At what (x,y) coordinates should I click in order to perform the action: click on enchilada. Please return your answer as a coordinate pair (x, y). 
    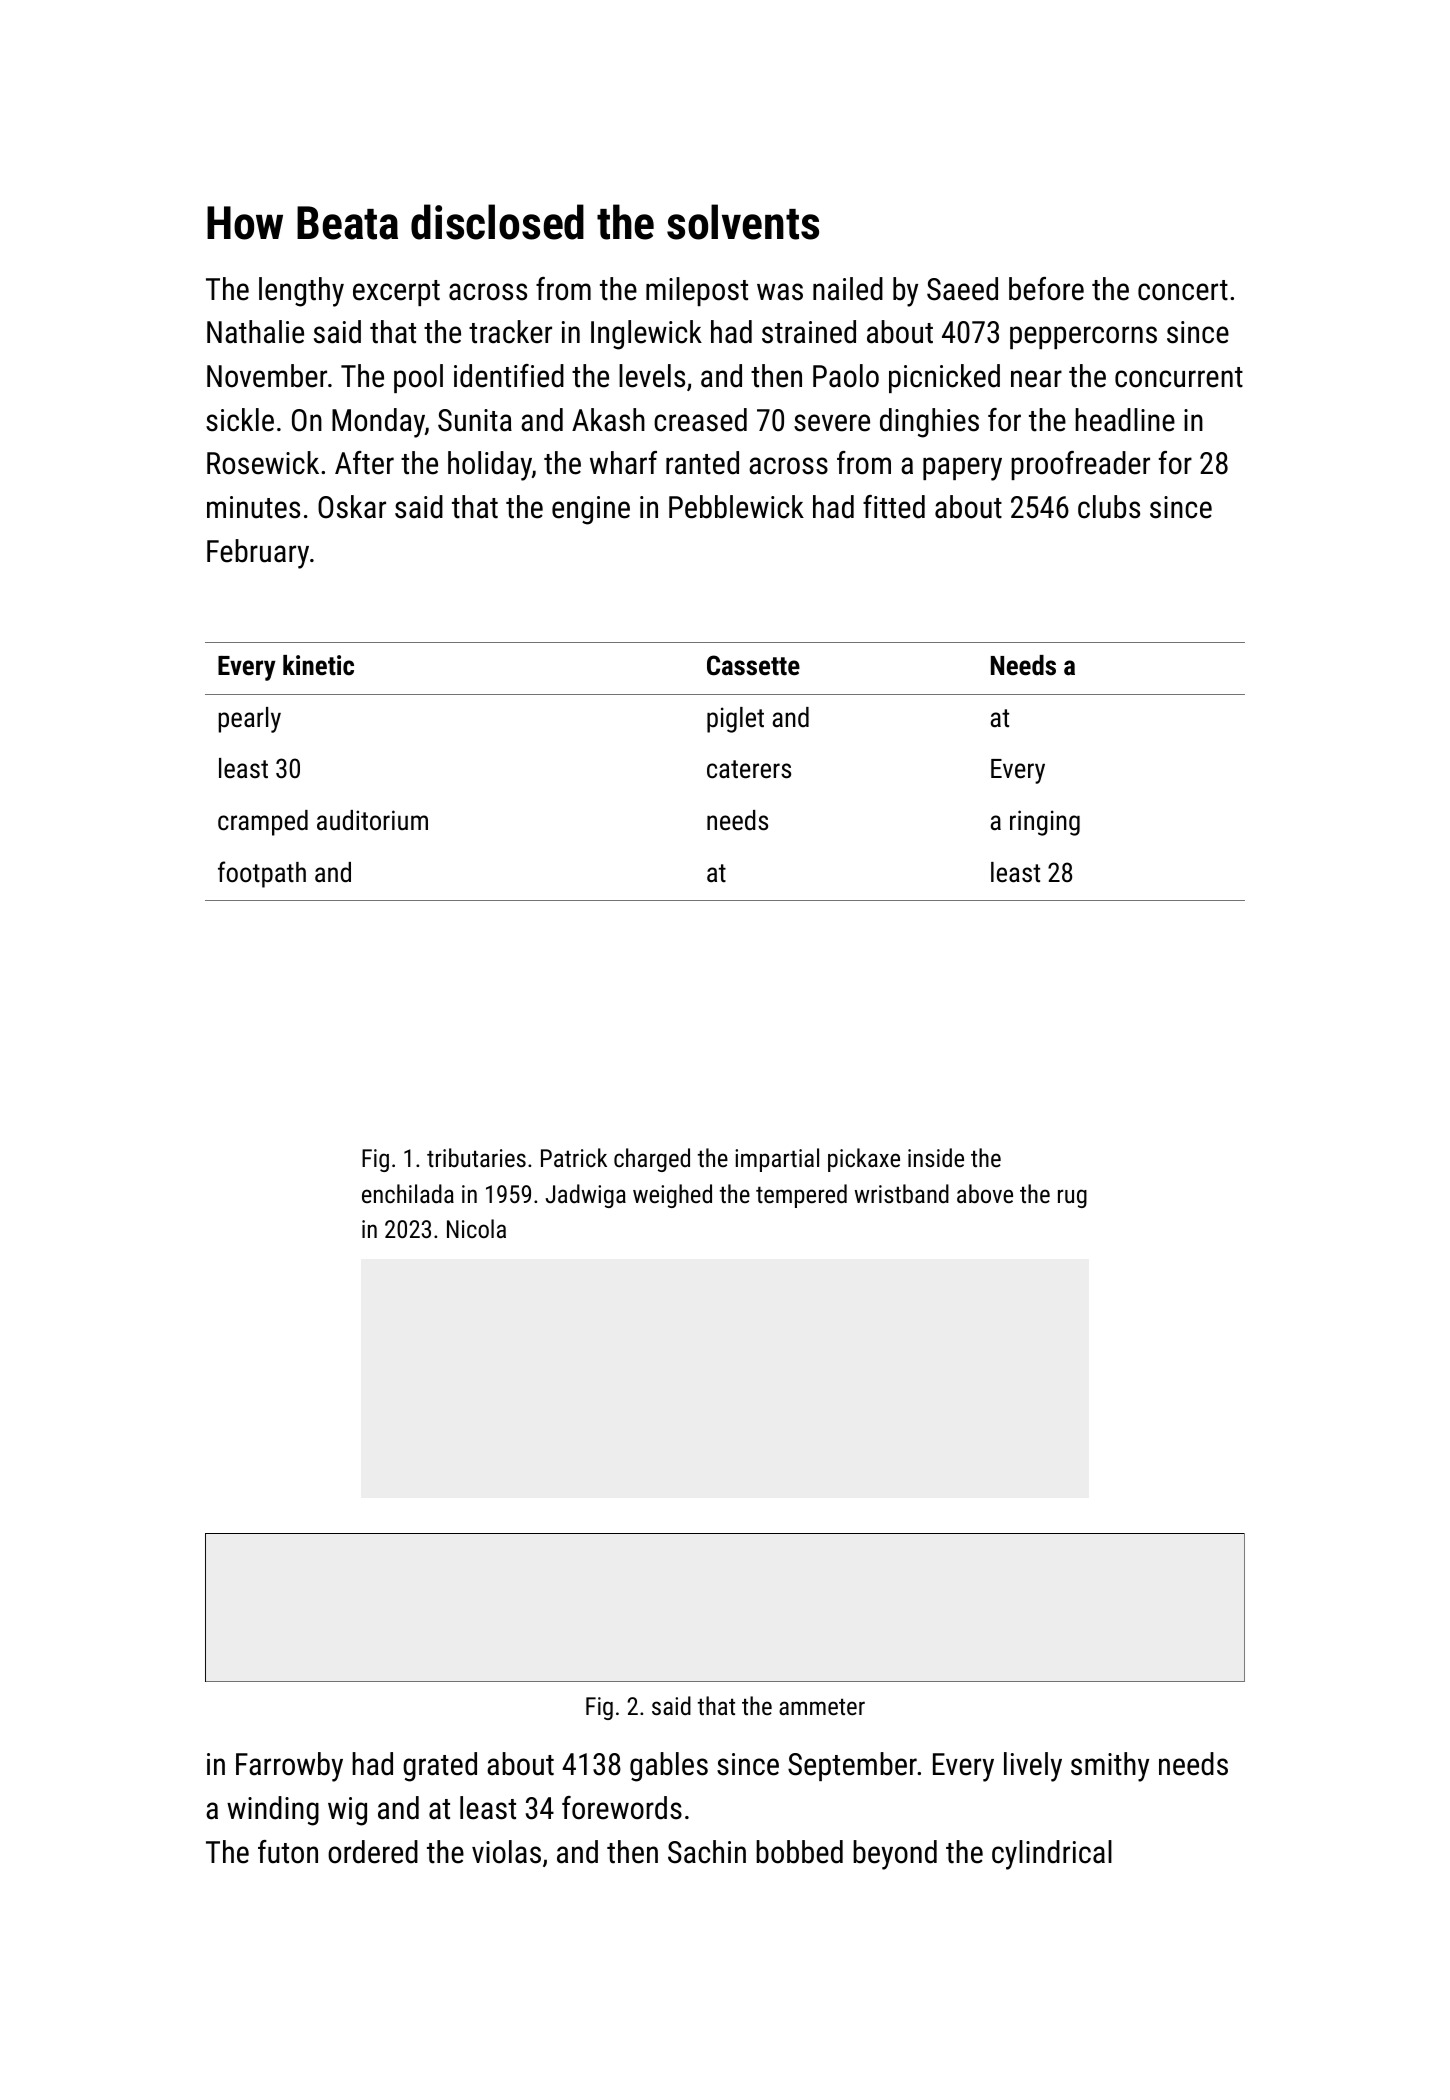
    Looking at the image, I should click on (408, 1193).
